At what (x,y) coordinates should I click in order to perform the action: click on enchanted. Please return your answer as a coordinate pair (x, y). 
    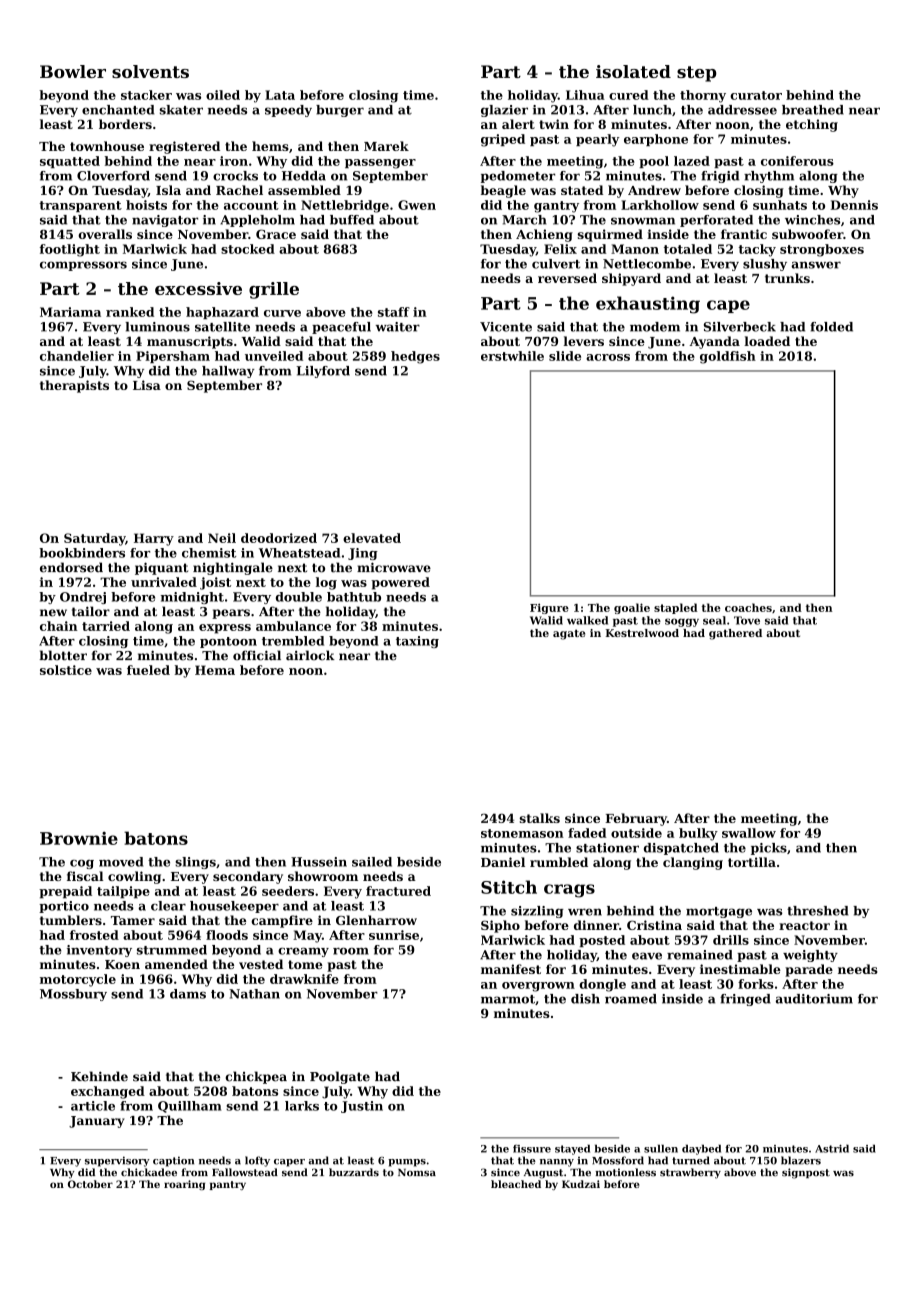
    Looking at the image, I should click on (118, 110).
